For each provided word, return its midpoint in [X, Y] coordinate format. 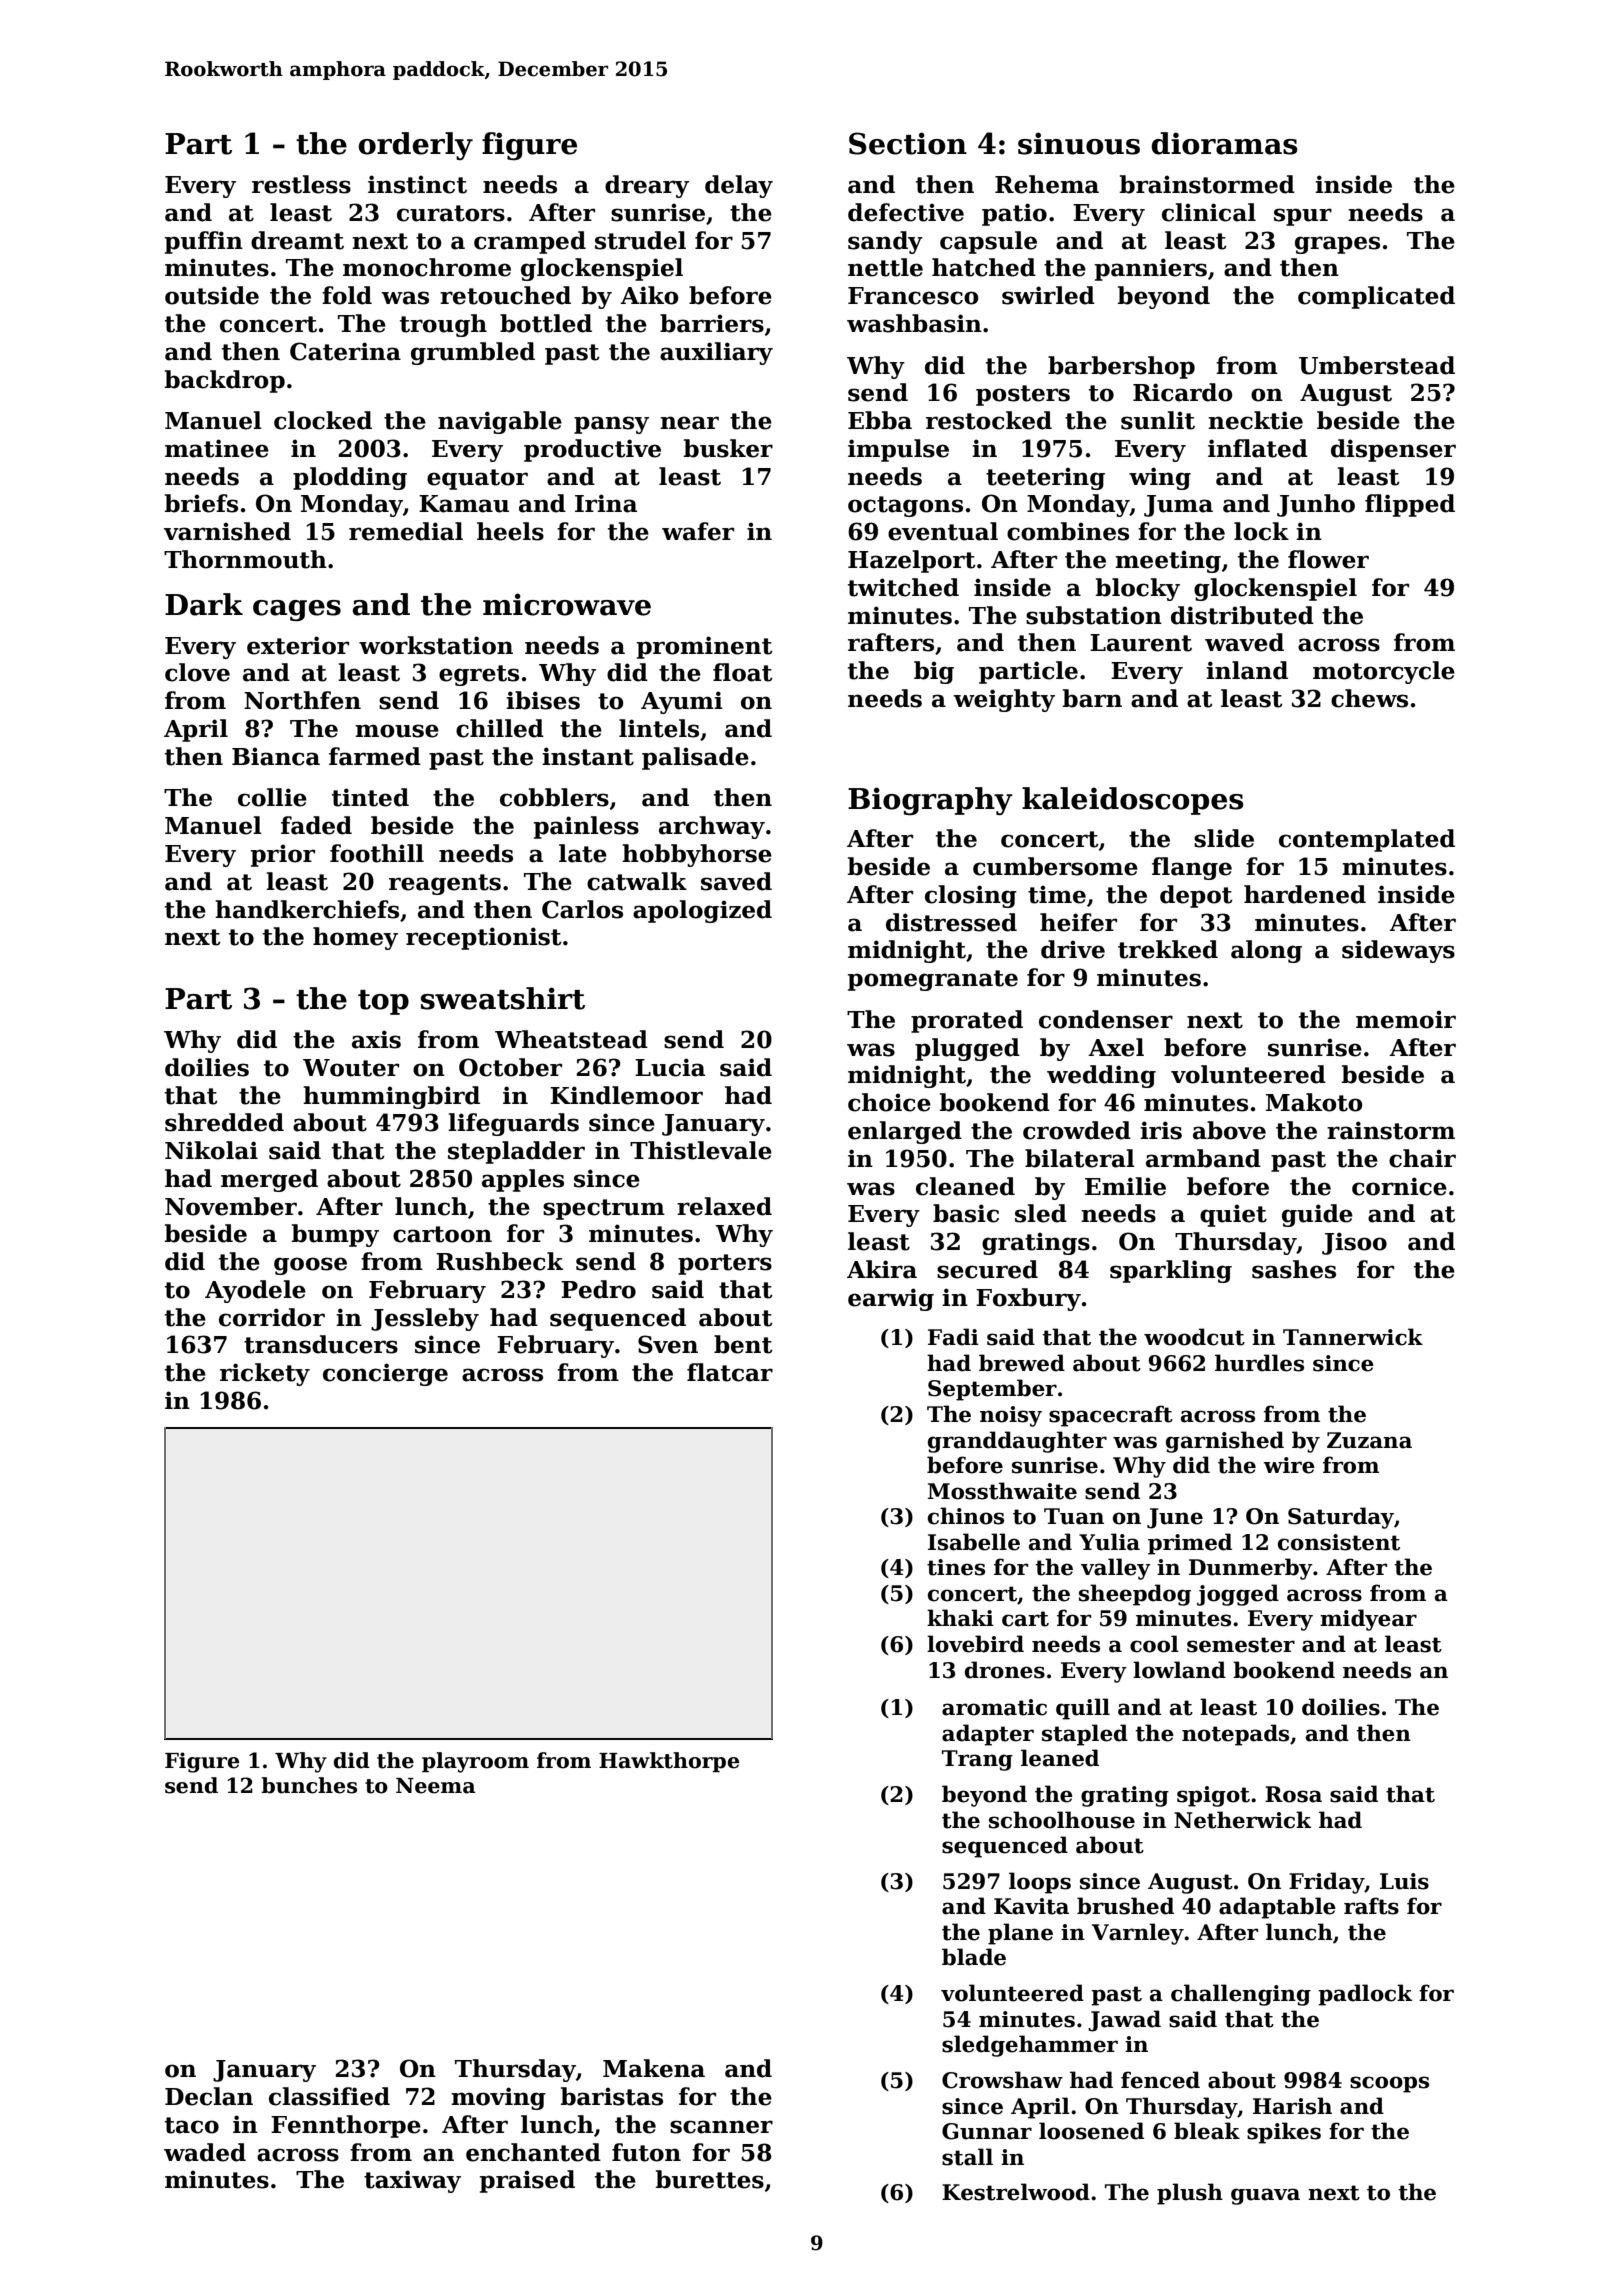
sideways [1398, 951]
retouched [505, 295]
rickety [265, 1374]
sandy [885, 242]
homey [355, 938]
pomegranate [933, 980]
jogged [1238, 1595]
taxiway [412, 2181]
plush [1190, 2194]
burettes [710, 2179]
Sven [668, 1344]
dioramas [1224, 143]
